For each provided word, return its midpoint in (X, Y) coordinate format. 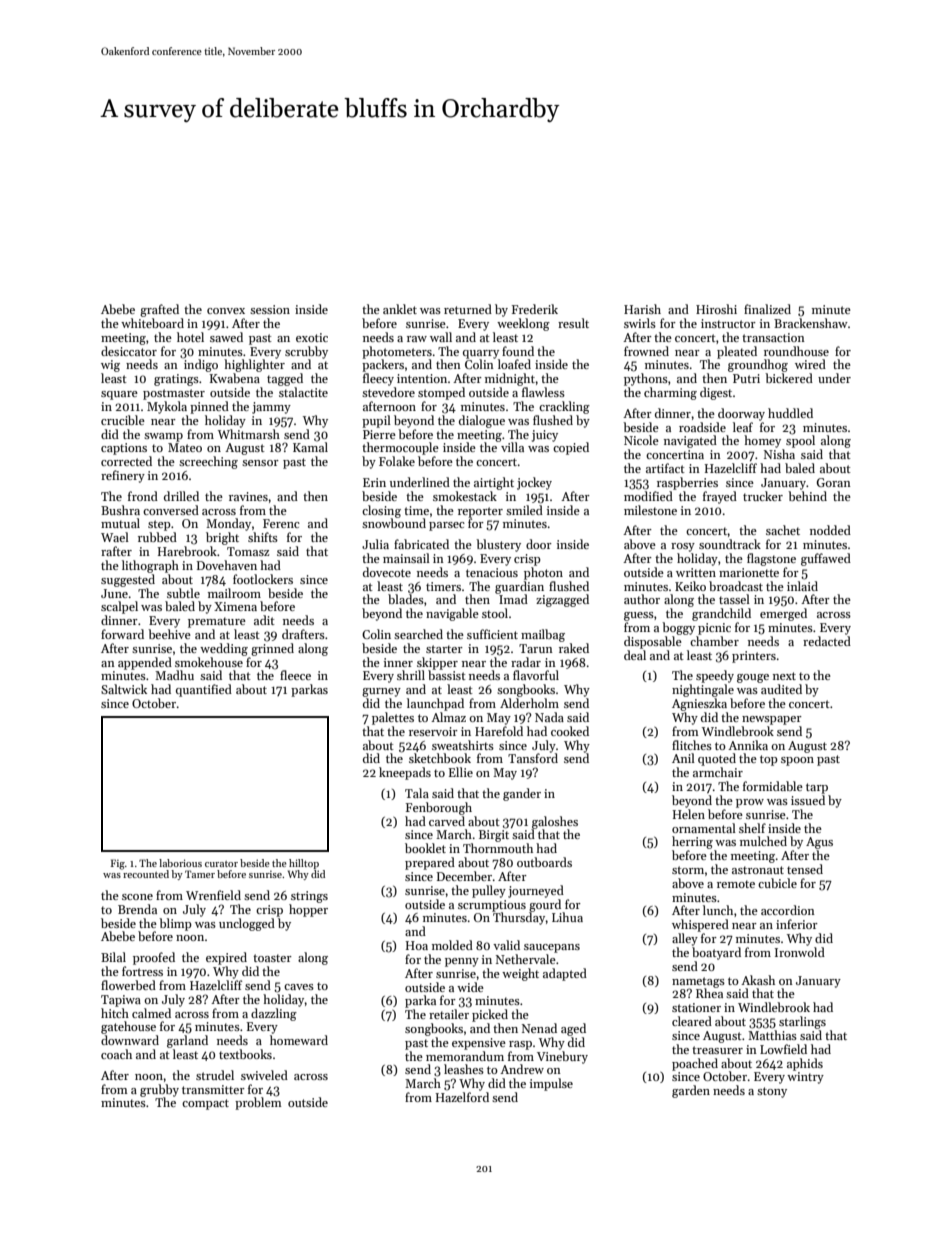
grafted (159, 310)
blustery (498, 545)
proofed (154, 958)
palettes (393, 718)
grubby (159, 1090)
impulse (551, 1084)
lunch (718, 910)
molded (452, 945)
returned (468, 309)
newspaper (772, 720)
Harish (642, 309)
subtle (183, 593)
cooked (570, 731)
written (696, 572)
